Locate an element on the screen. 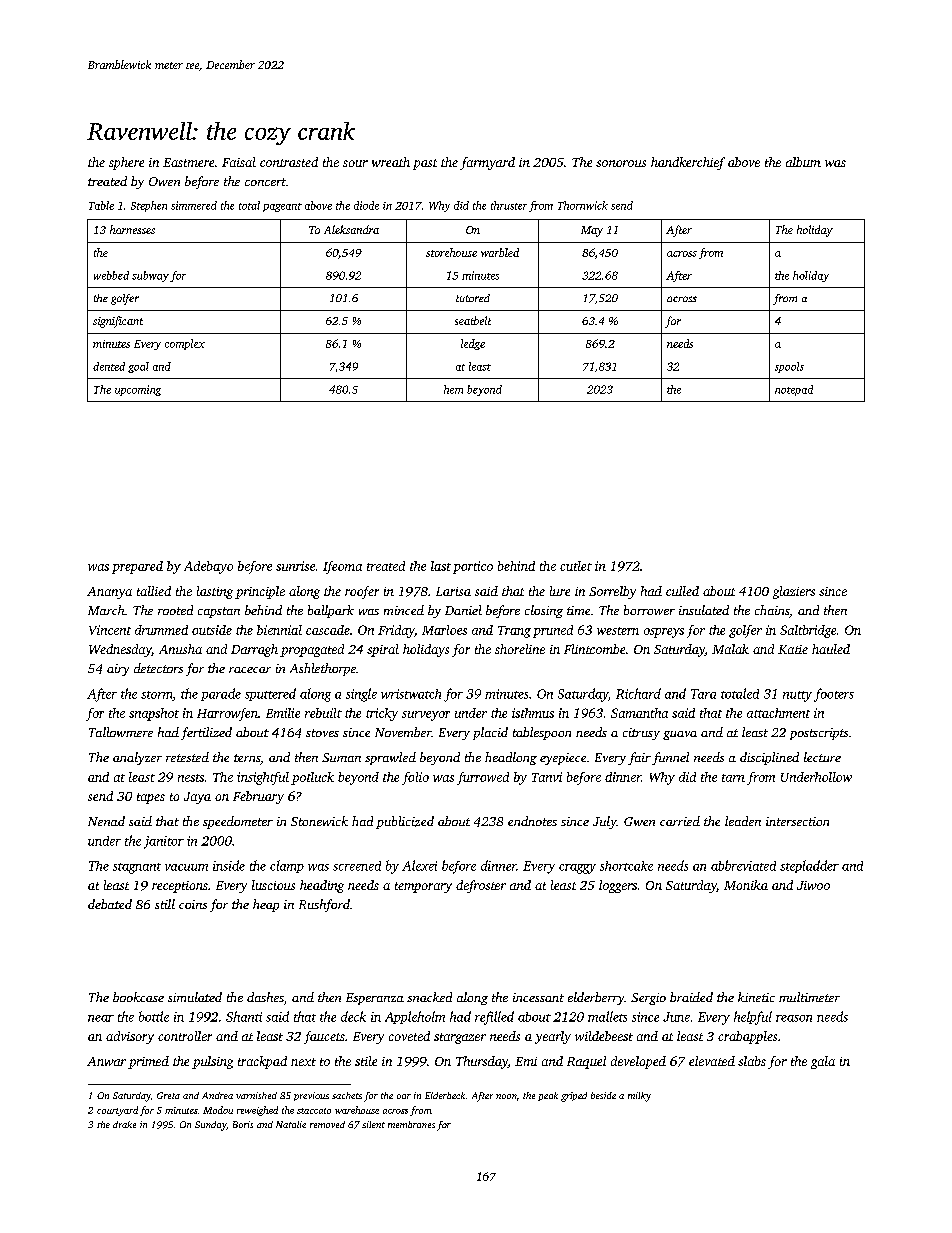 Image resolution: width=952 pixels, height=1233 pixels. furrowed is located at coordinates (483, 778).
